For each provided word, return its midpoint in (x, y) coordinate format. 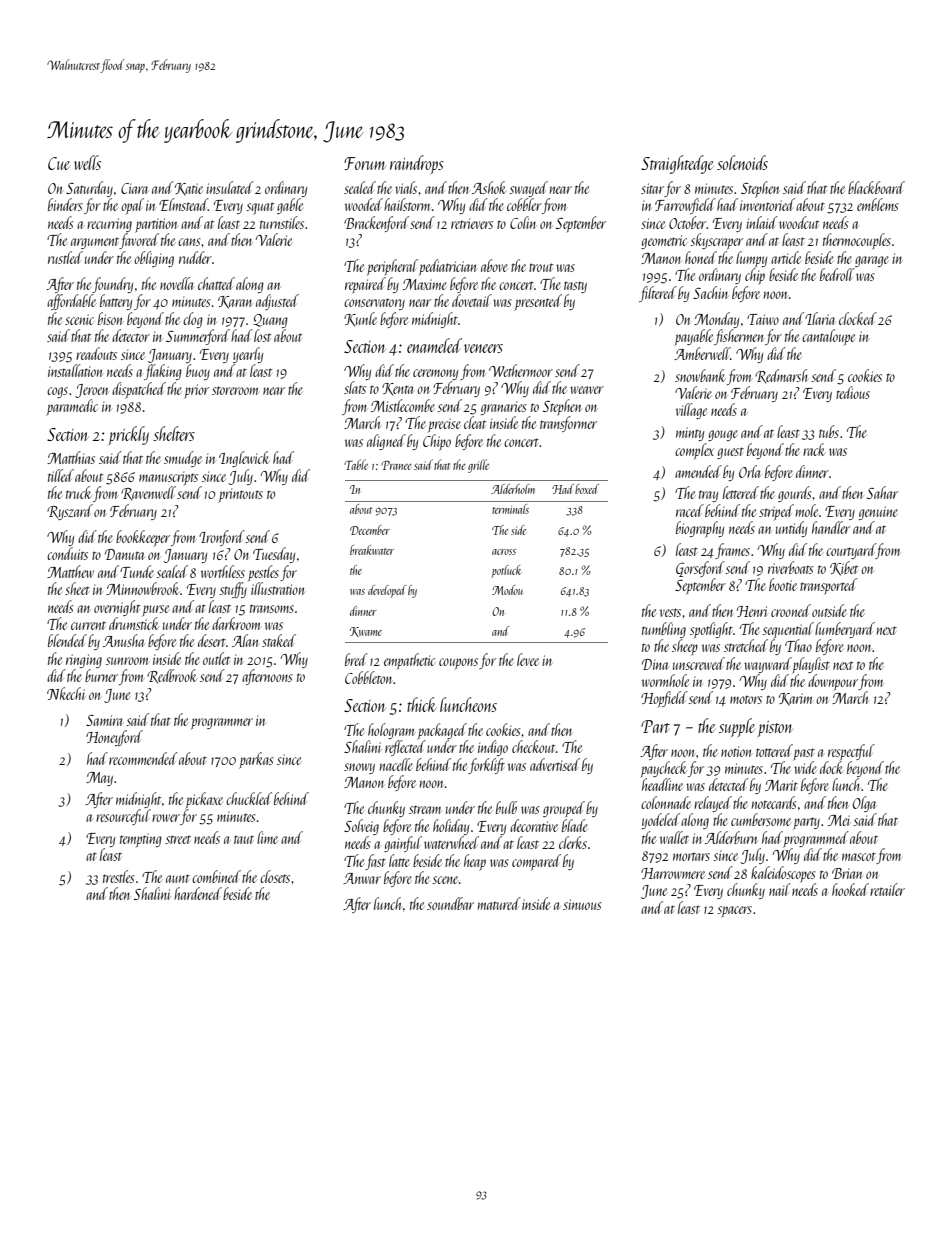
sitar (652, 188)
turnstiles (282, 222)
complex (694, 451)
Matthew (70, 571)
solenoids (742, 162)
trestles (119, 876)
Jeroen (92, 391)
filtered (658, 294)
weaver (587, 390)
